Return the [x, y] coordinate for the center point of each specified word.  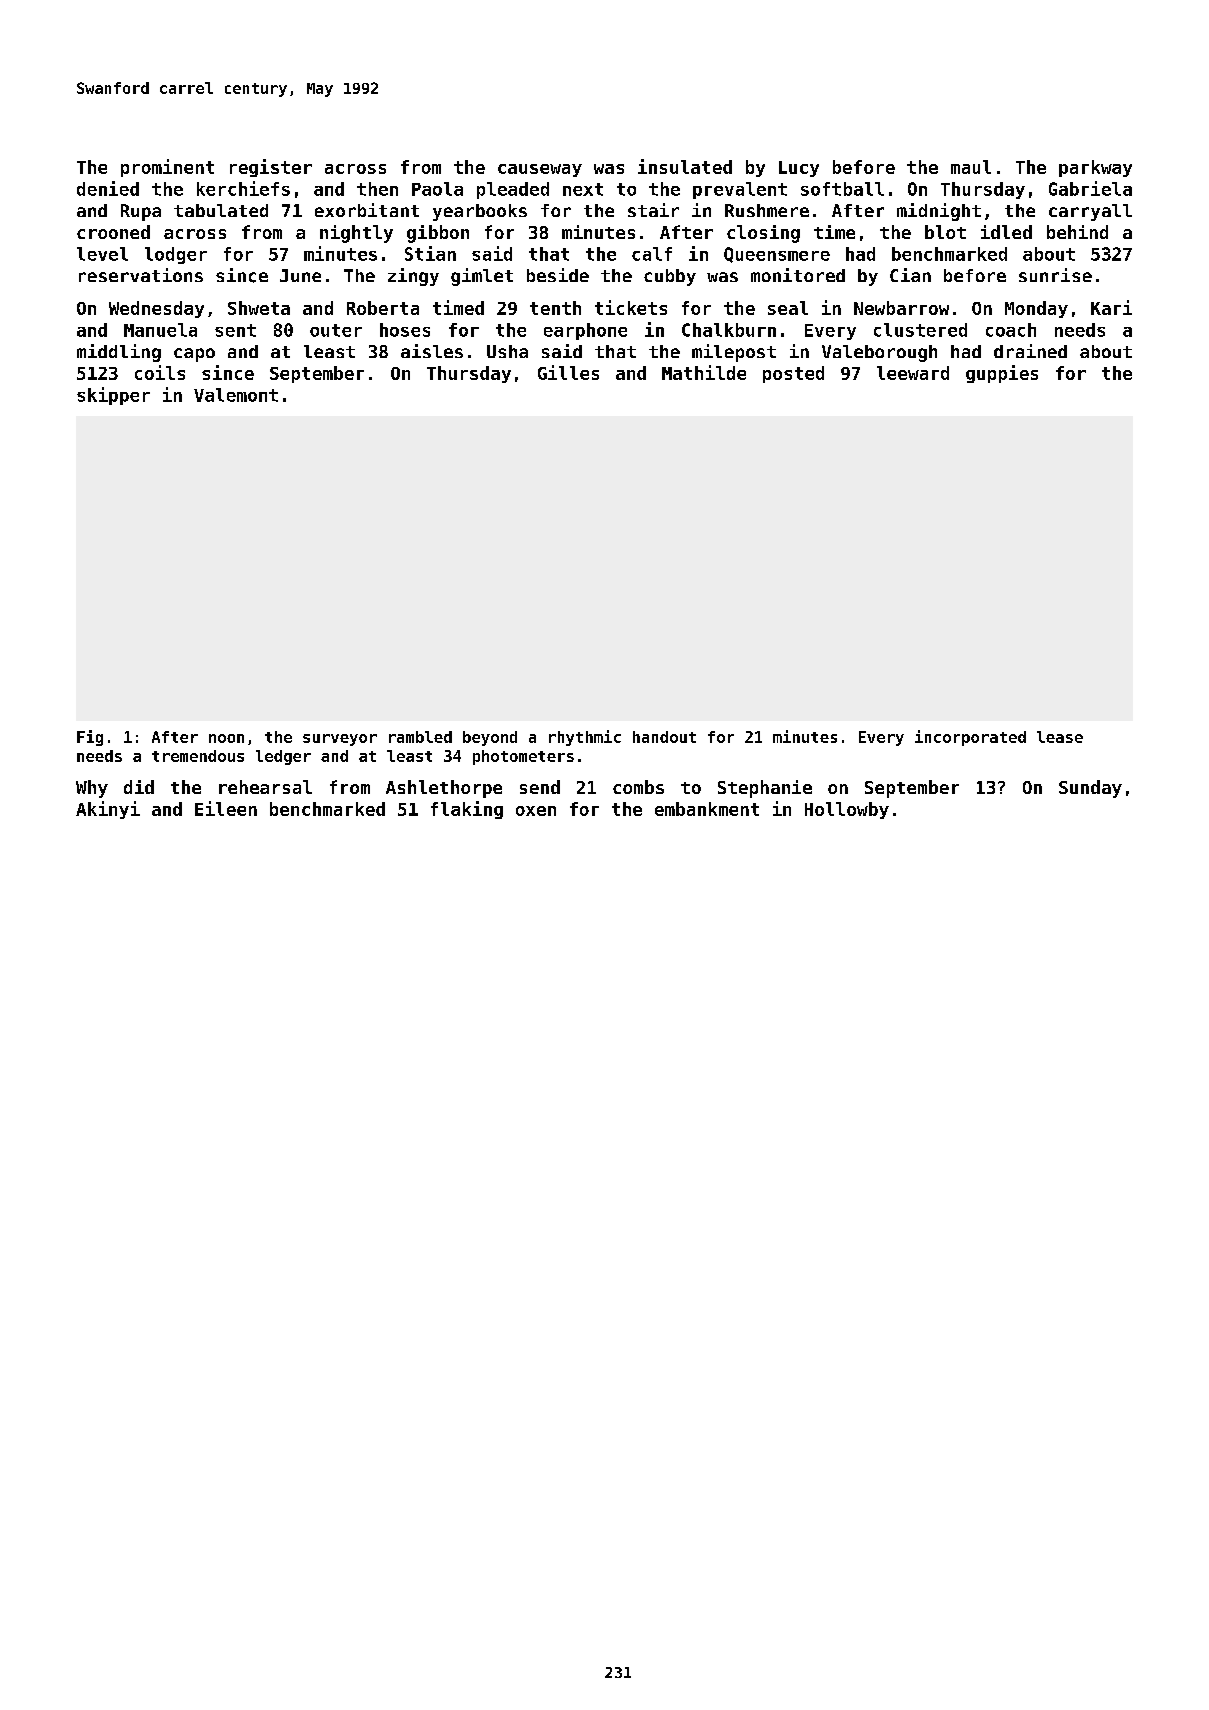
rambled [420, 737]
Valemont [236, 395]
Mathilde [704, 372]
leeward [913, 373]
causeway [540, 170]
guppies [1002, 374]
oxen [536, 811]
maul [971, 167]
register [271, 168]
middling [119, 353]
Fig [90, 738]
